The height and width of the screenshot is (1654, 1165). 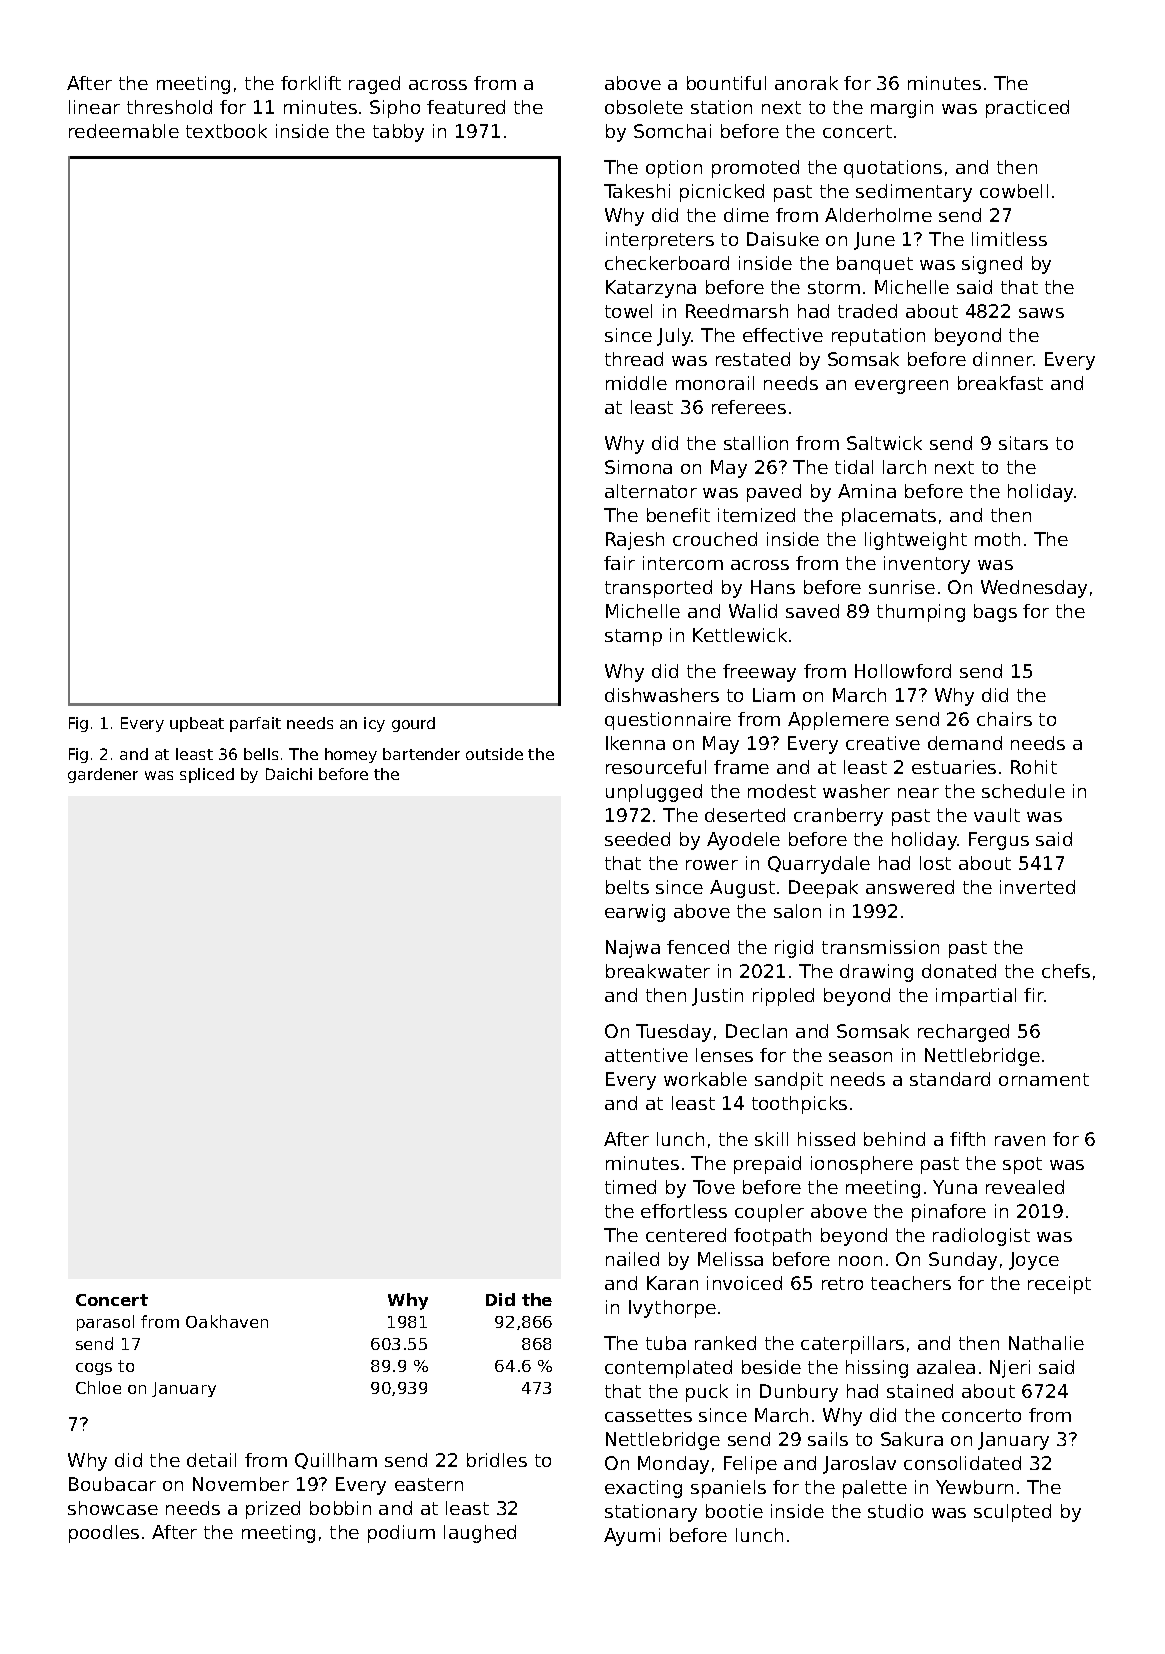 I want to click on spot, so click(x=1022, y=1165).
